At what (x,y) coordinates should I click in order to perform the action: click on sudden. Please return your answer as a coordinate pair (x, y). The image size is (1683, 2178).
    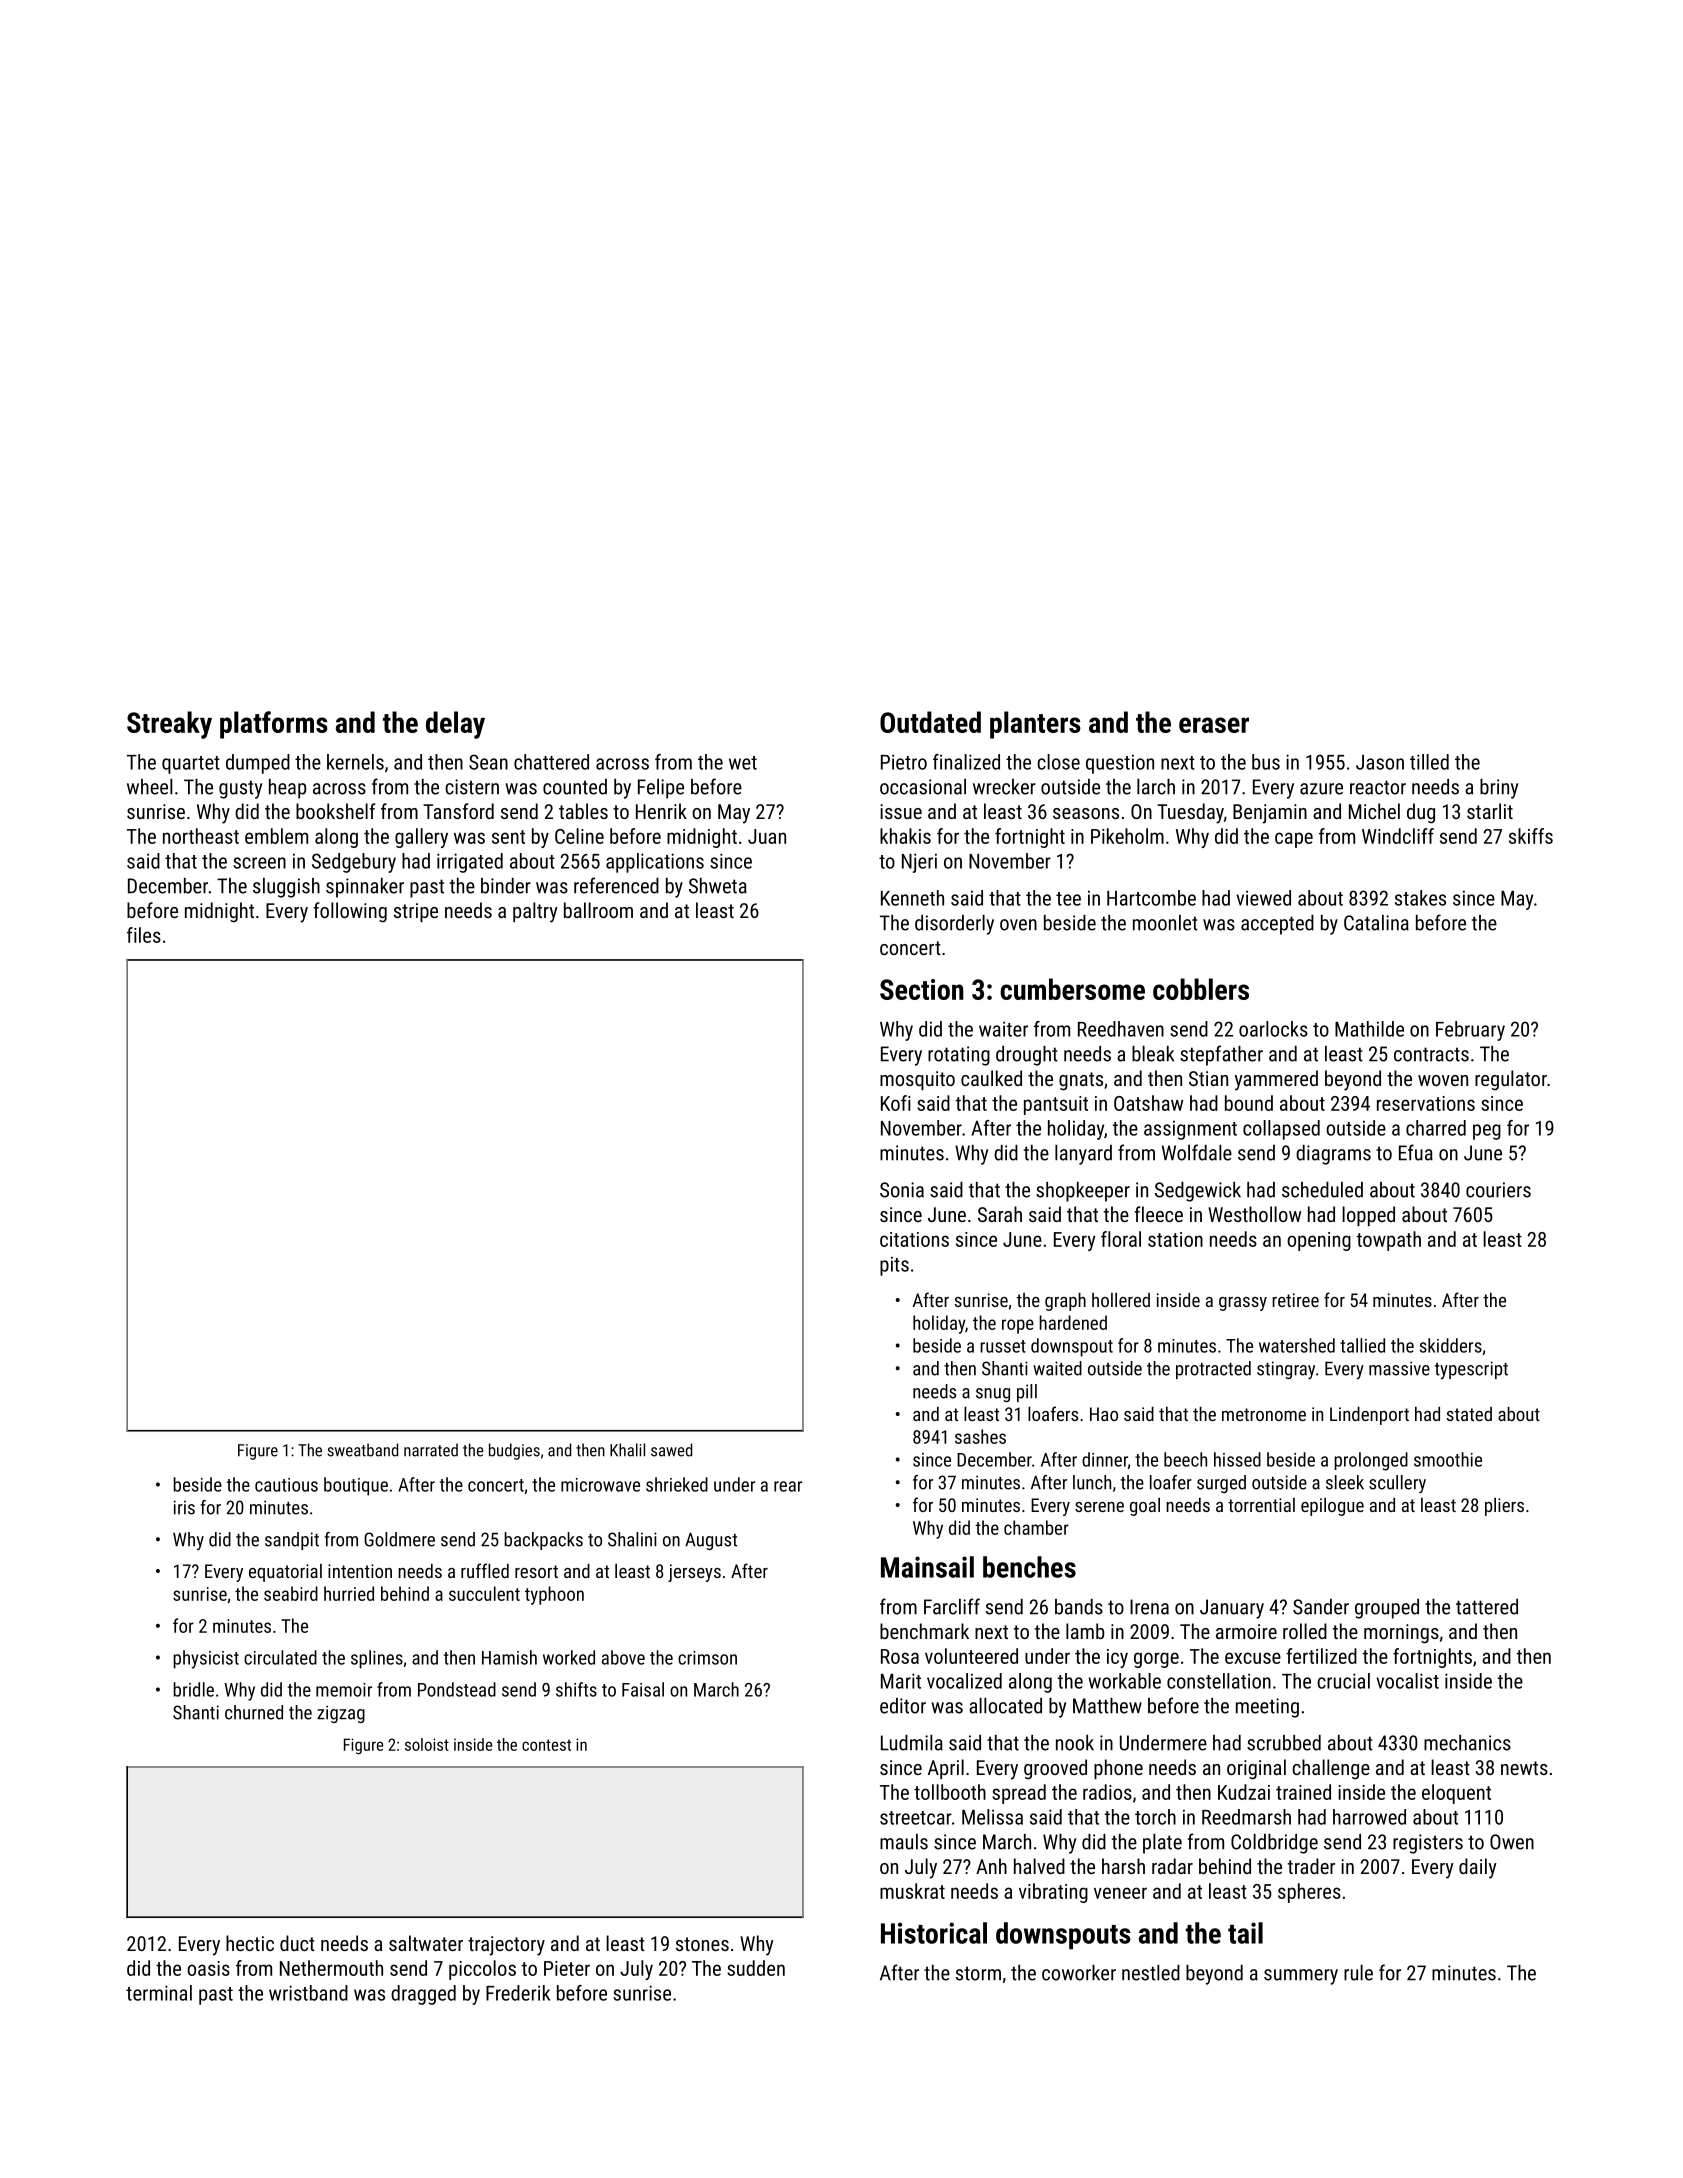
    Looking at the image, I should click on (756, 1968).
